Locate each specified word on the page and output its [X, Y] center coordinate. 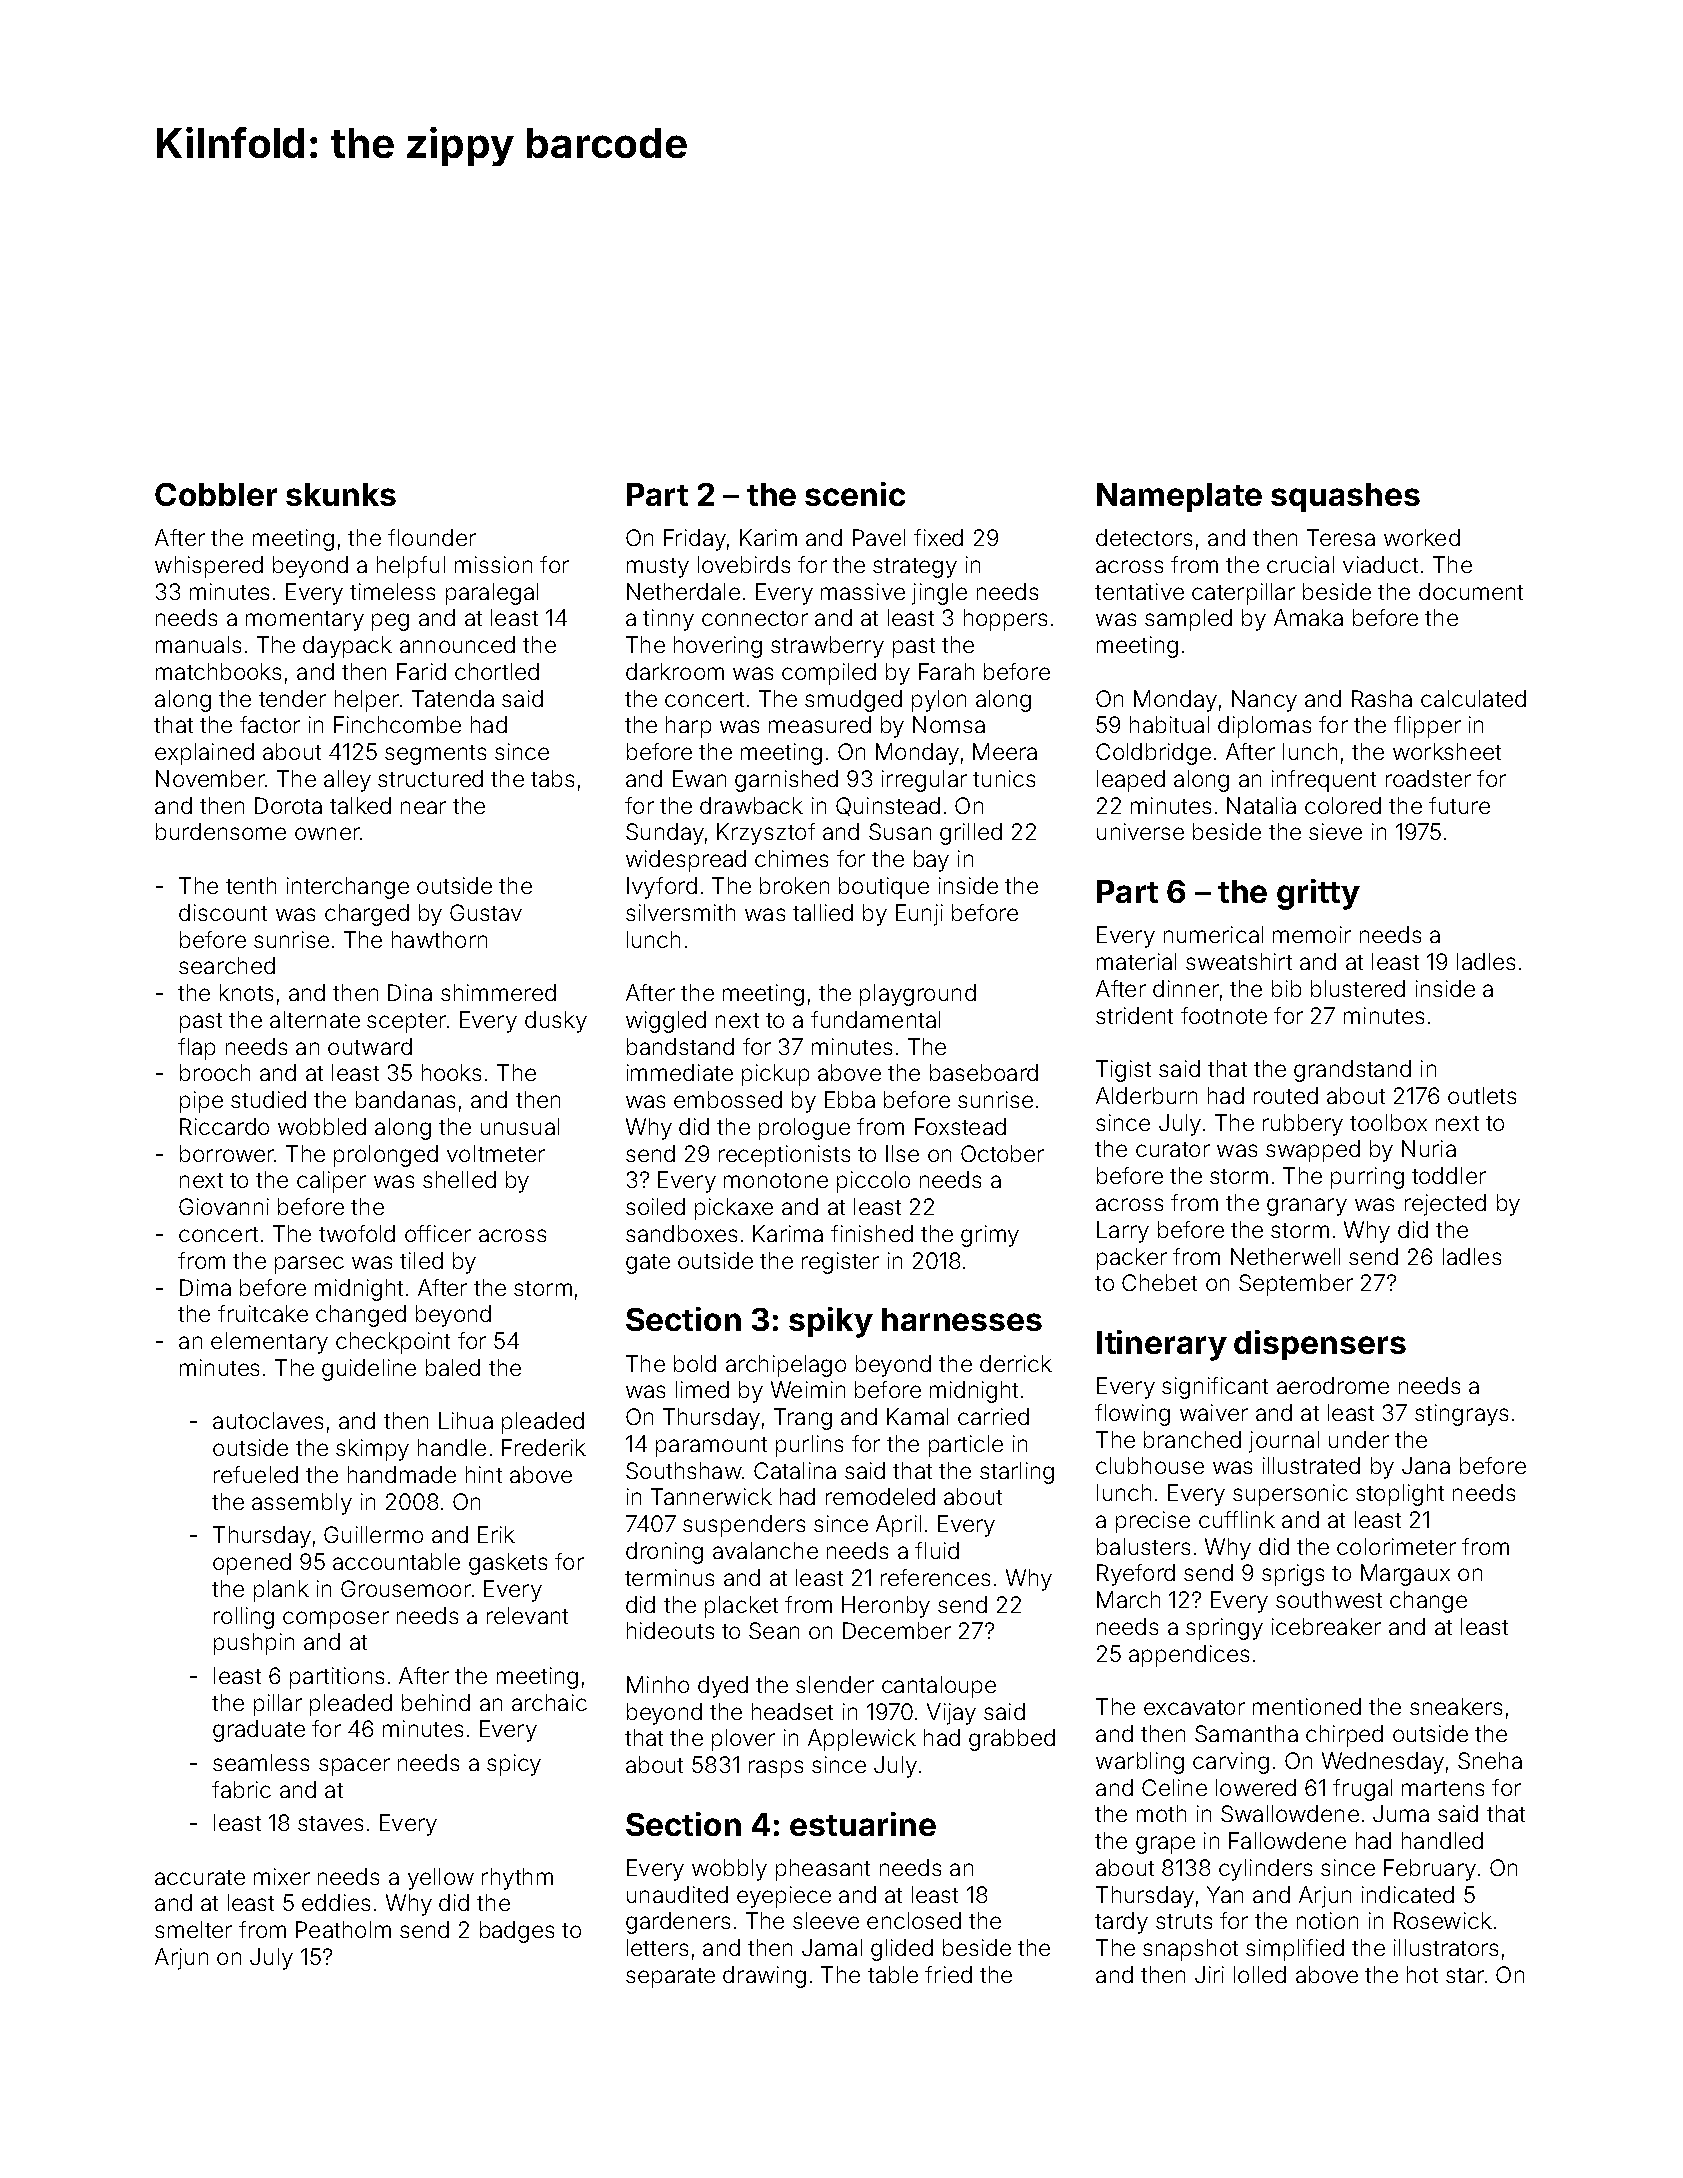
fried [948, 1974]
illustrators [1446, 1947]
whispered [209, 567]
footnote [1224, 1015]
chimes [791, 858]
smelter [193, 1929]
